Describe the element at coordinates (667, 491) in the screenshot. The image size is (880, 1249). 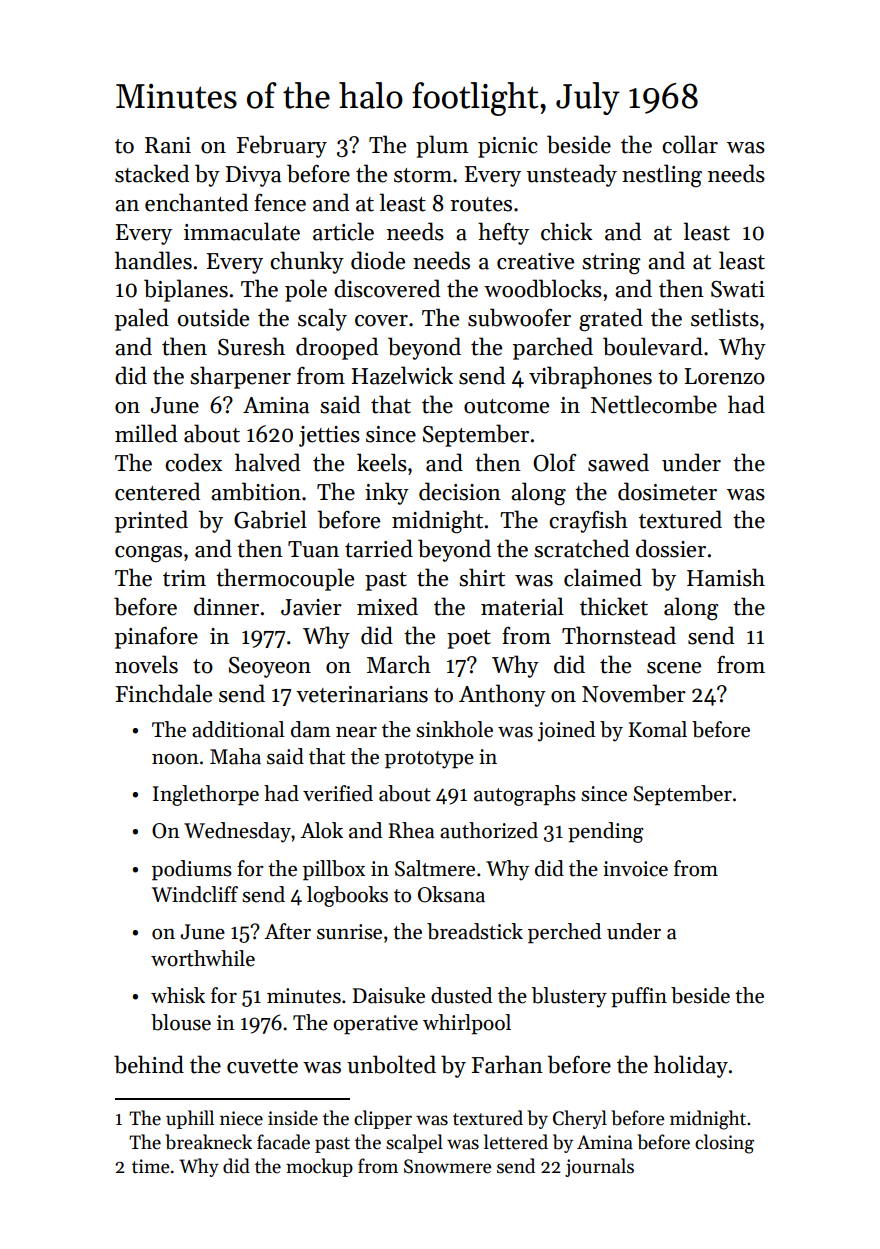
I see `dosimeter` at that location.
